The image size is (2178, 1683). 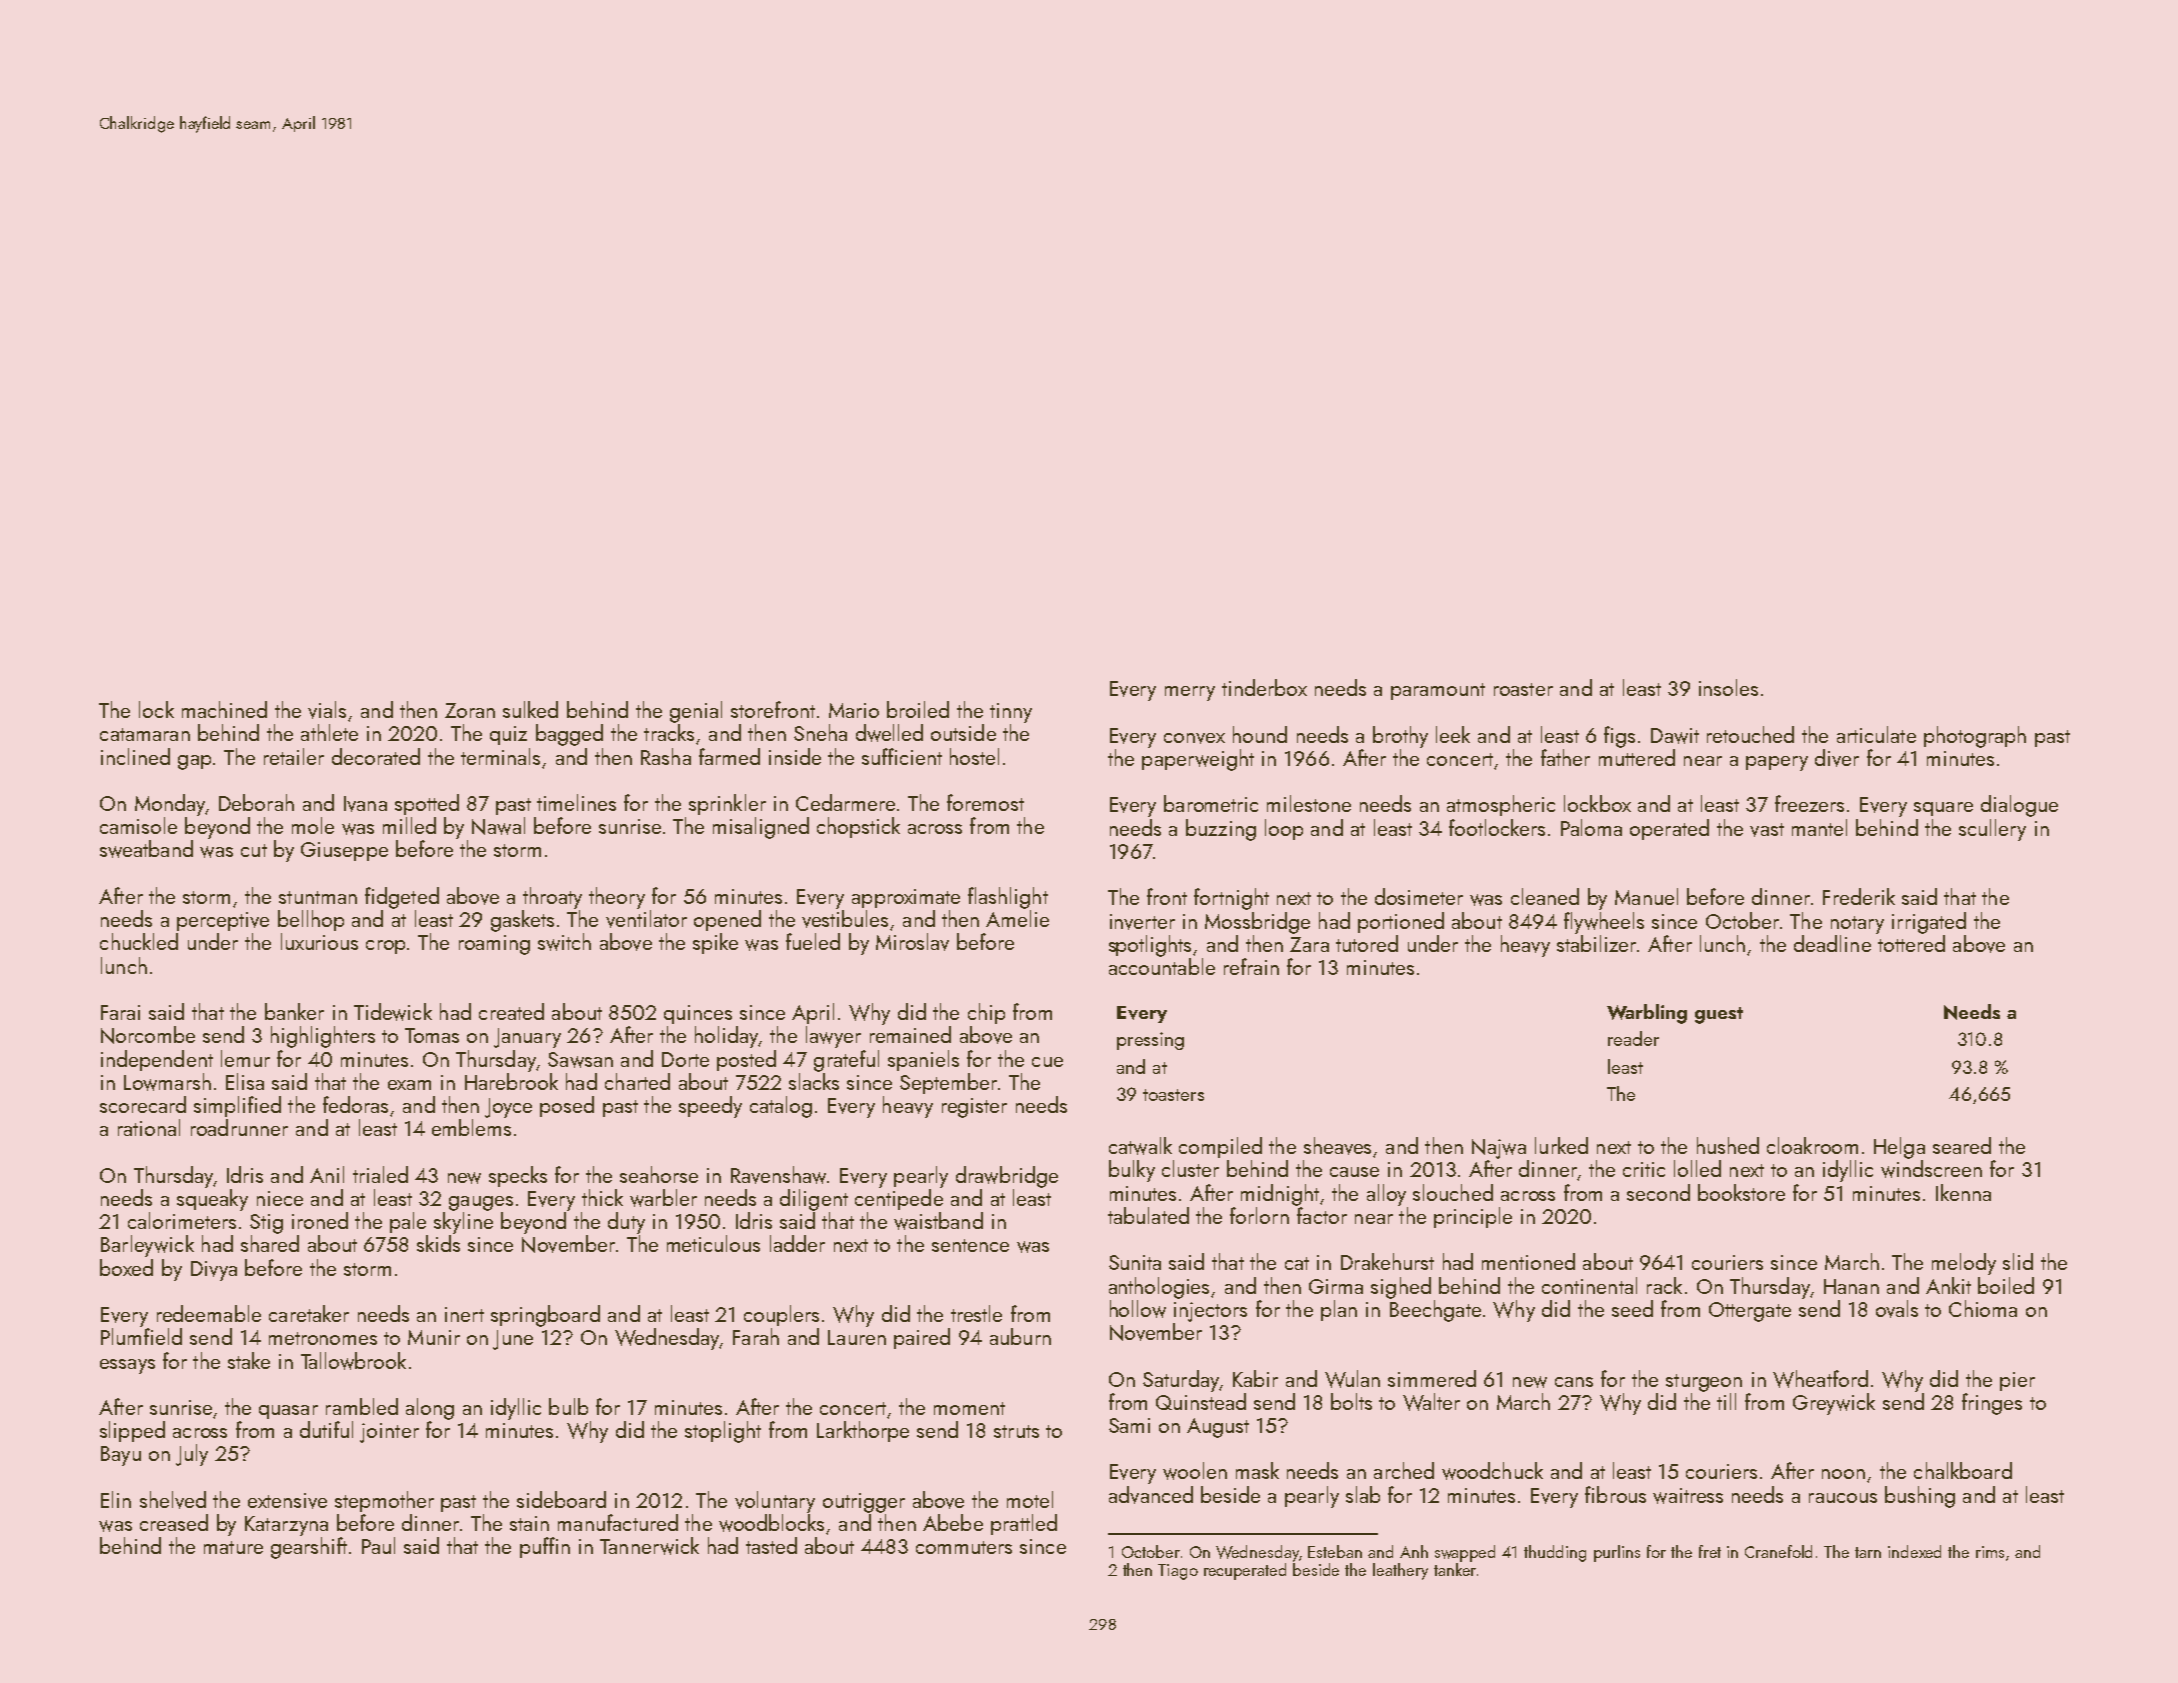 I want to click on ovals, so click(x=1897, y=1309).
